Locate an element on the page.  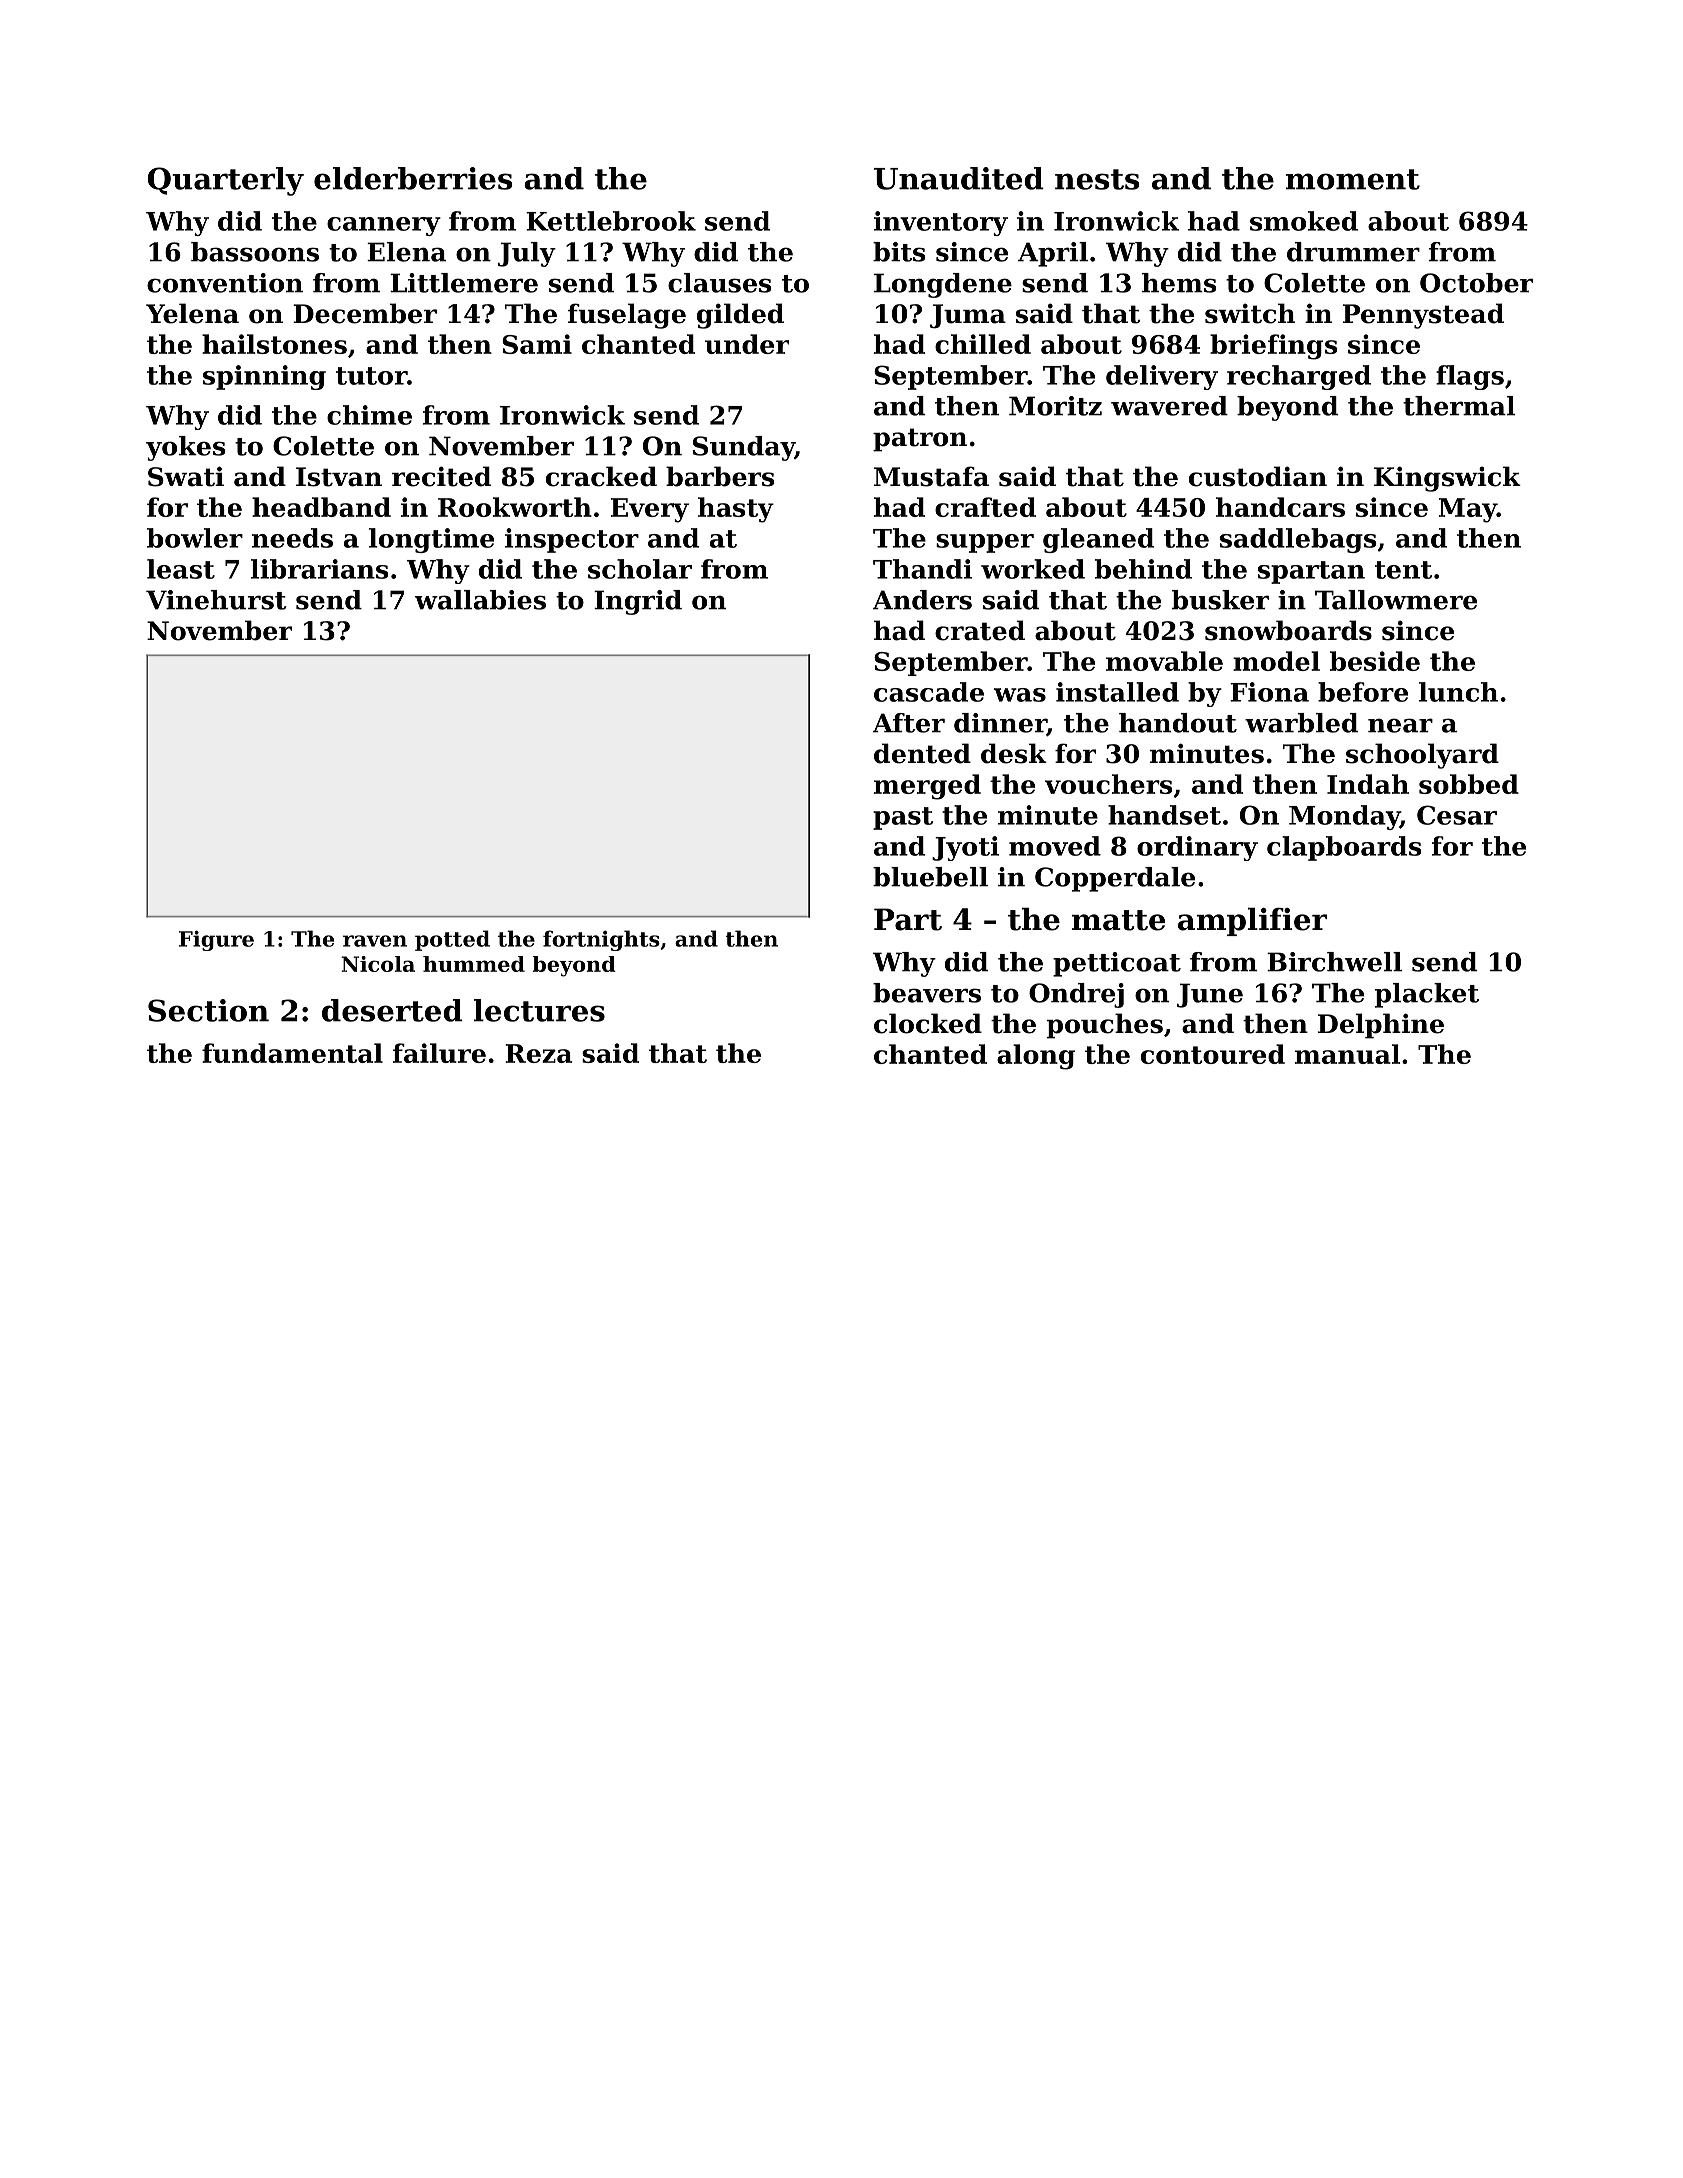
clocked is located at coordinates (928, 1023).
